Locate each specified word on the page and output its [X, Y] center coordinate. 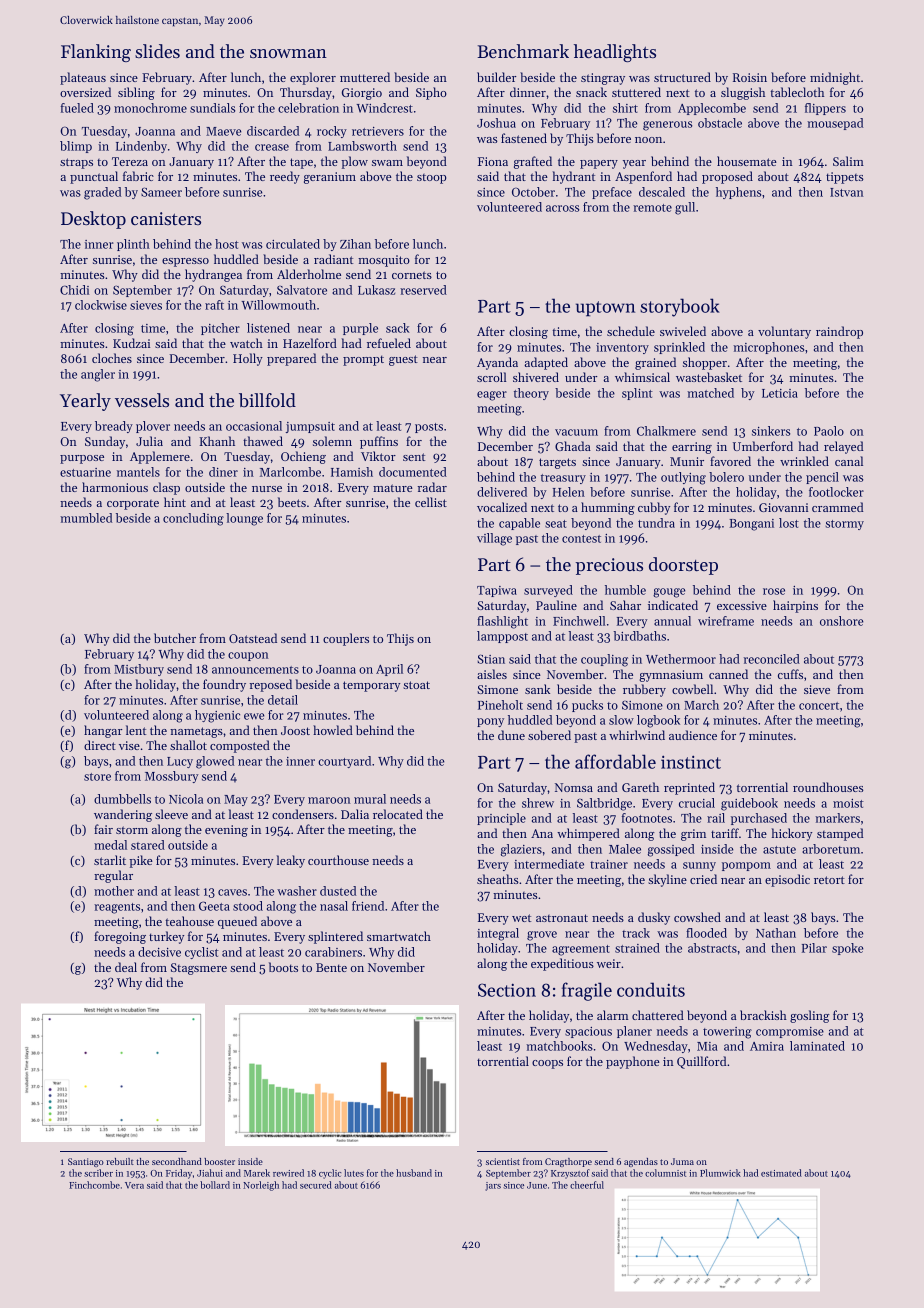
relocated [398, 814]
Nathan [776, 933]
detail [283, 700]
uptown [605, 309]
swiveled [683, 331]
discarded [273, 131]
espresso [185, 262]
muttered [365, 77]
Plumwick [720, 1173]
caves [232, 892]
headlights [615, 53]
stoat [416, 685]
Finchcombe [94, 1185]
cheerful [587, 1185]
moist [848, 803]
